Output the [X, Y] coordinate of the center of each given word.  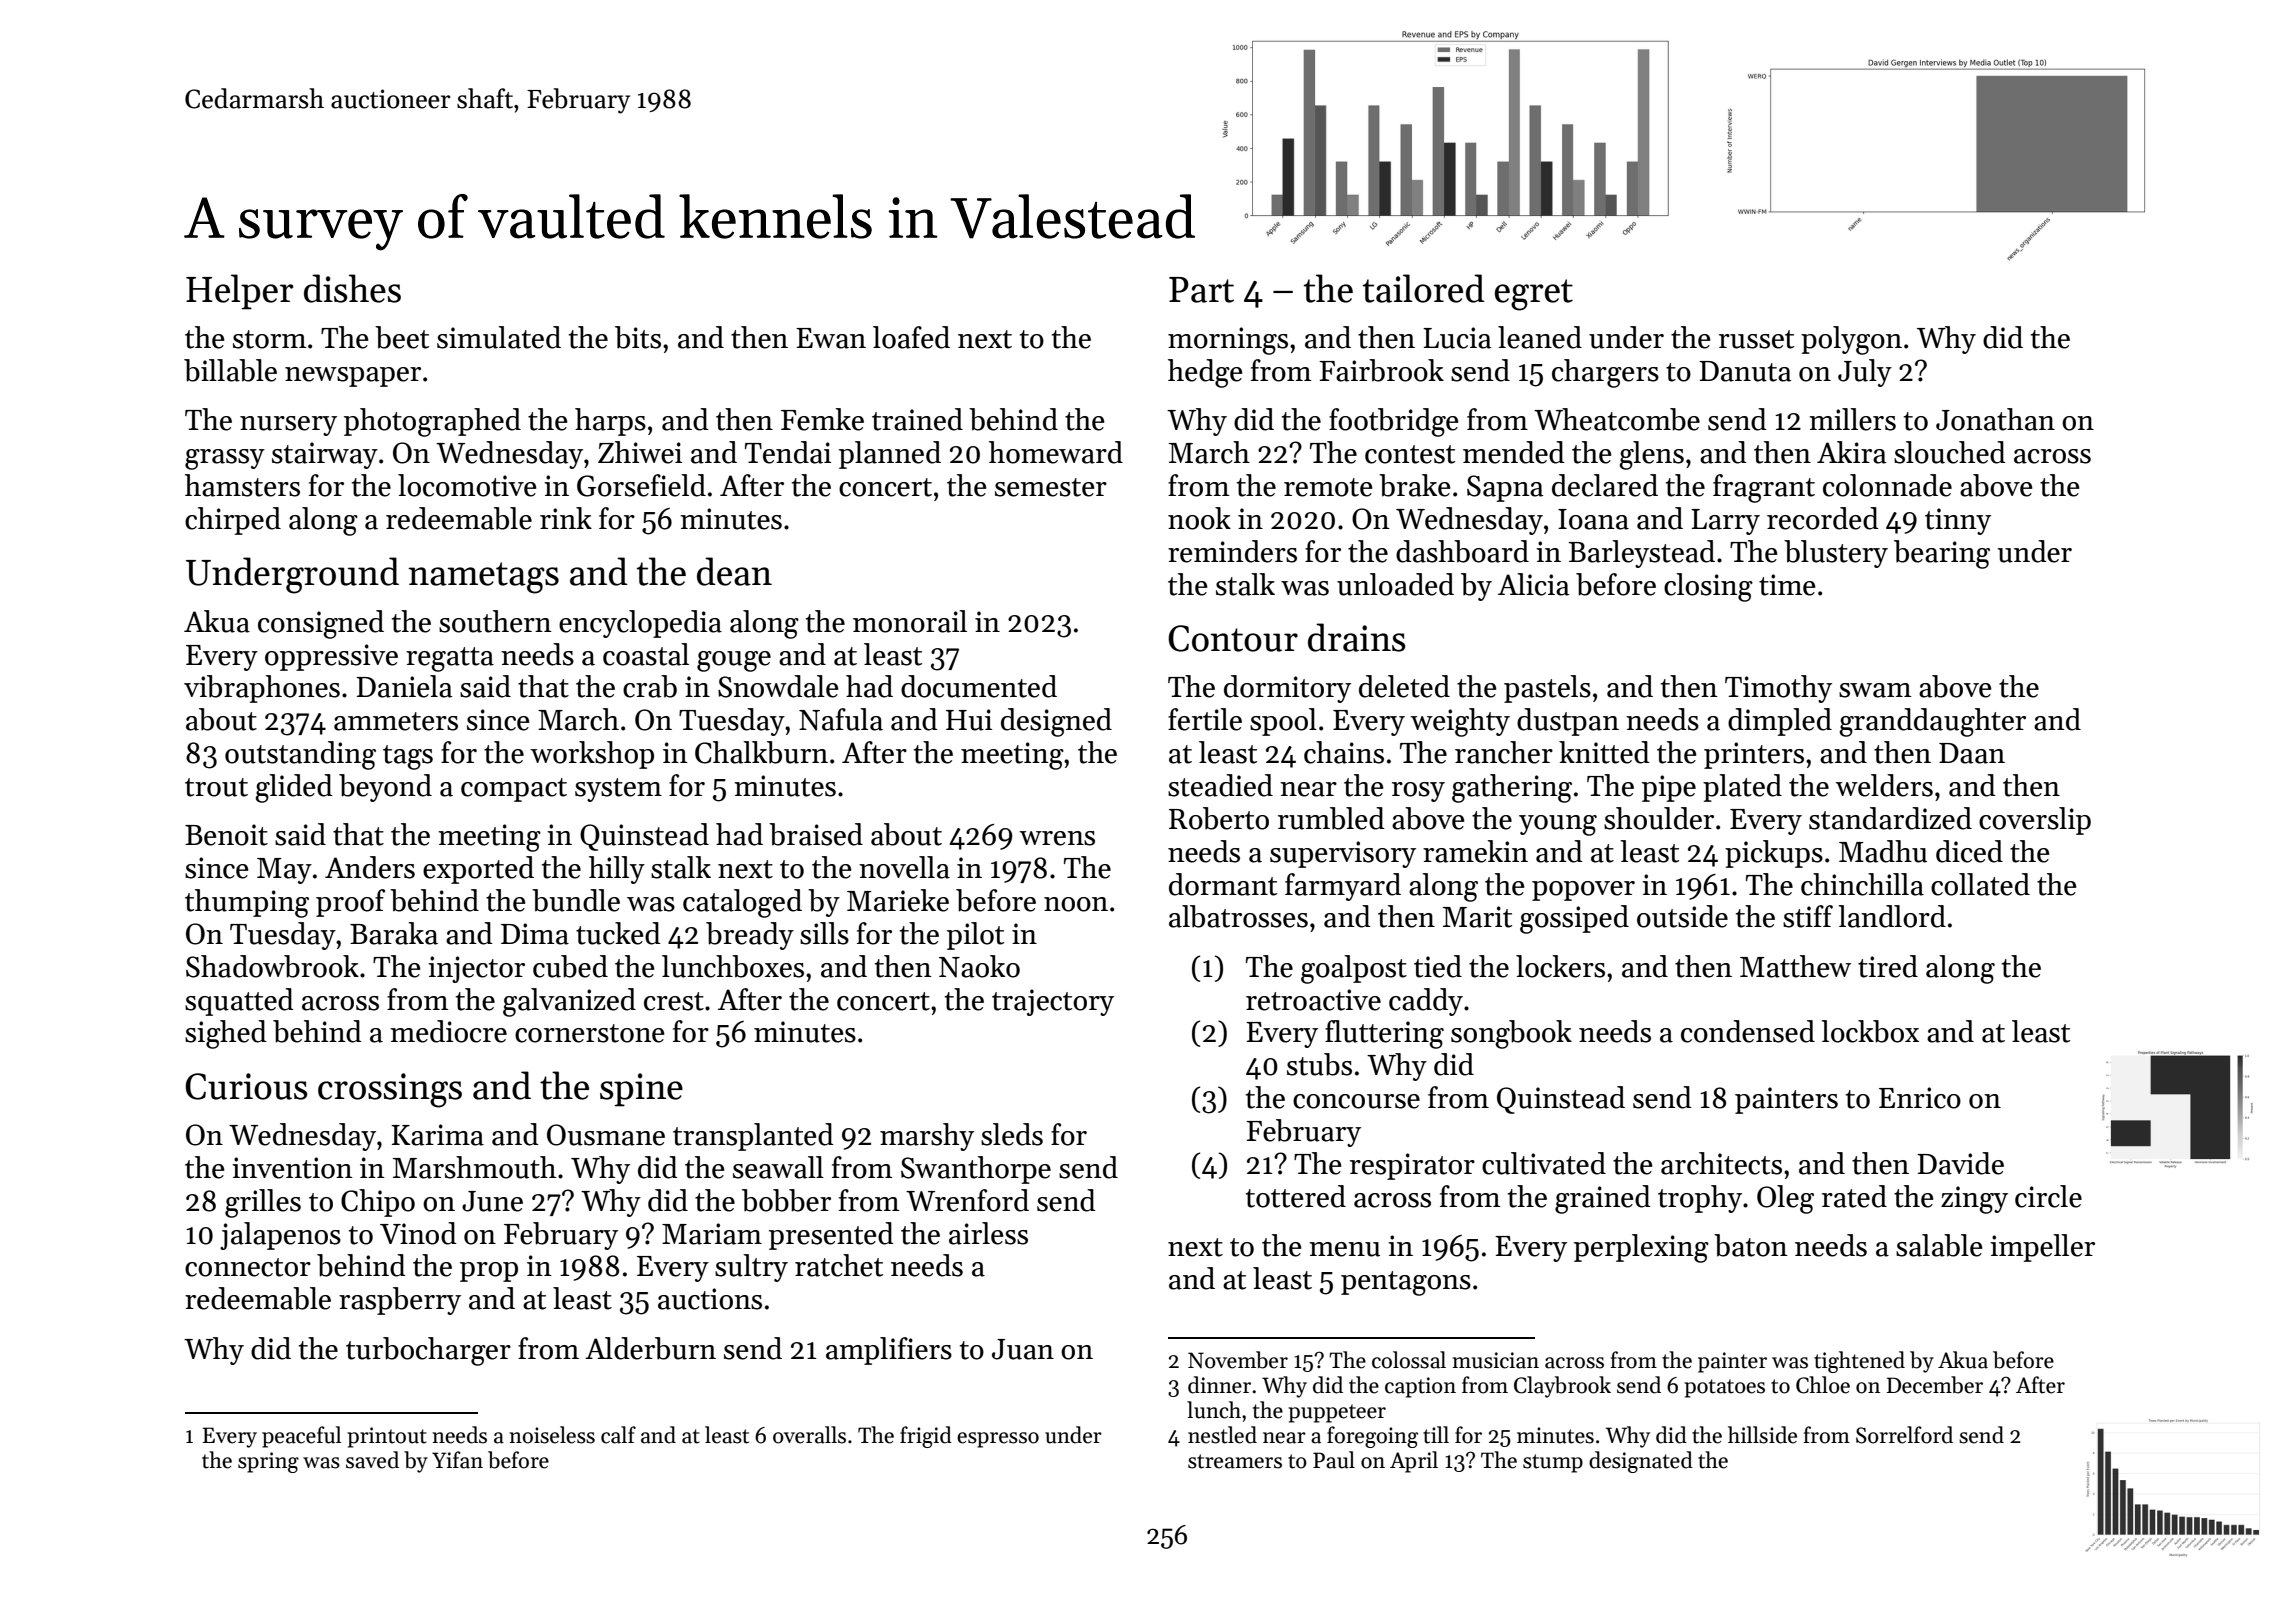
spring [268, 1462]
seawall [778, 1167]
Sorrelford [1904, 1435]
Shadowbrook [272, 966]
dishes [352, 288]
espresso [998, 1440]
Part [1201, 290]
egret [1534, 295]
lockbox [1870, 1031]
